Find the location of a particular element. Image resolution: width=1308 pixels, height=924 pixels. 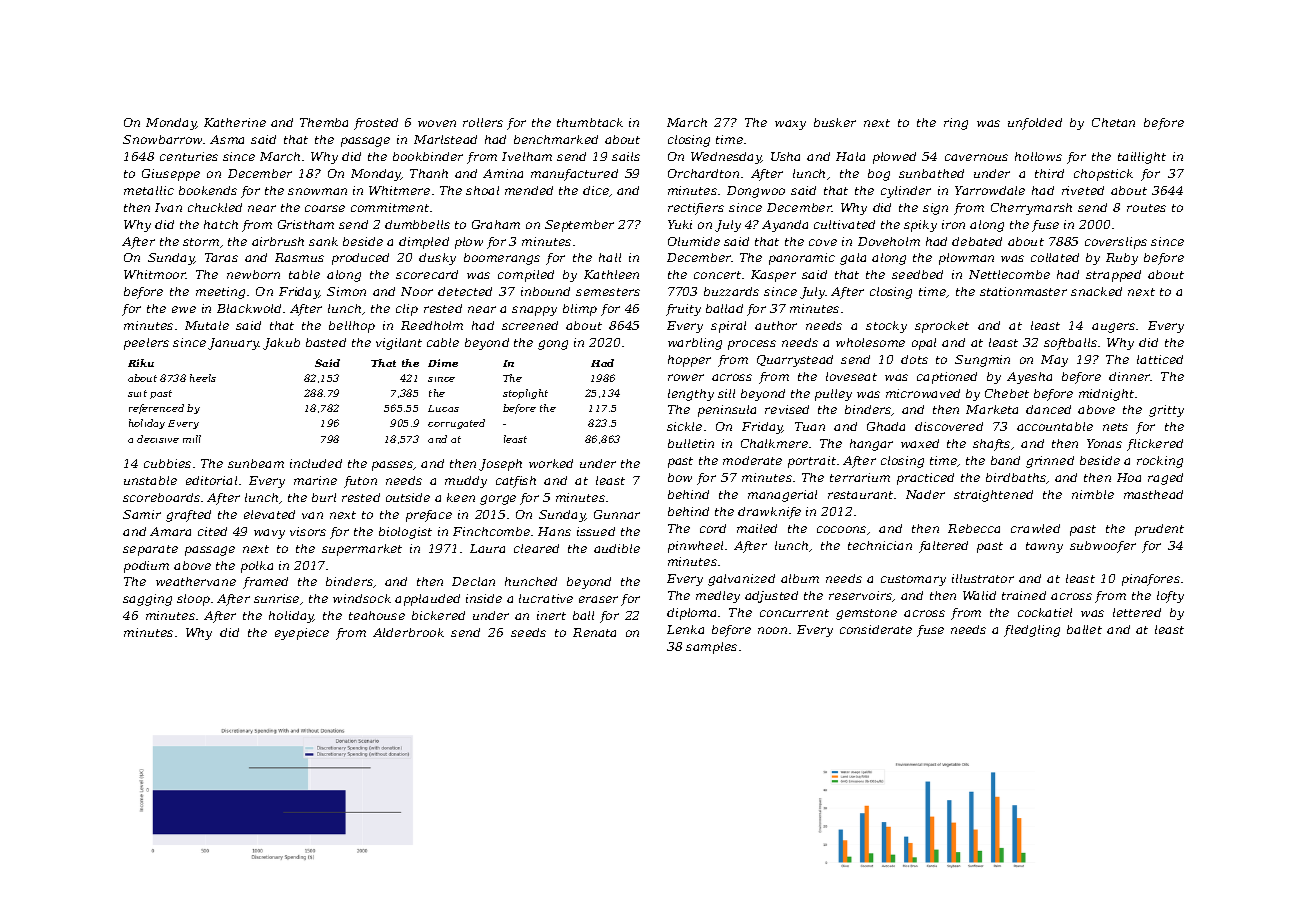

process is located at coordinates (752, 345).
